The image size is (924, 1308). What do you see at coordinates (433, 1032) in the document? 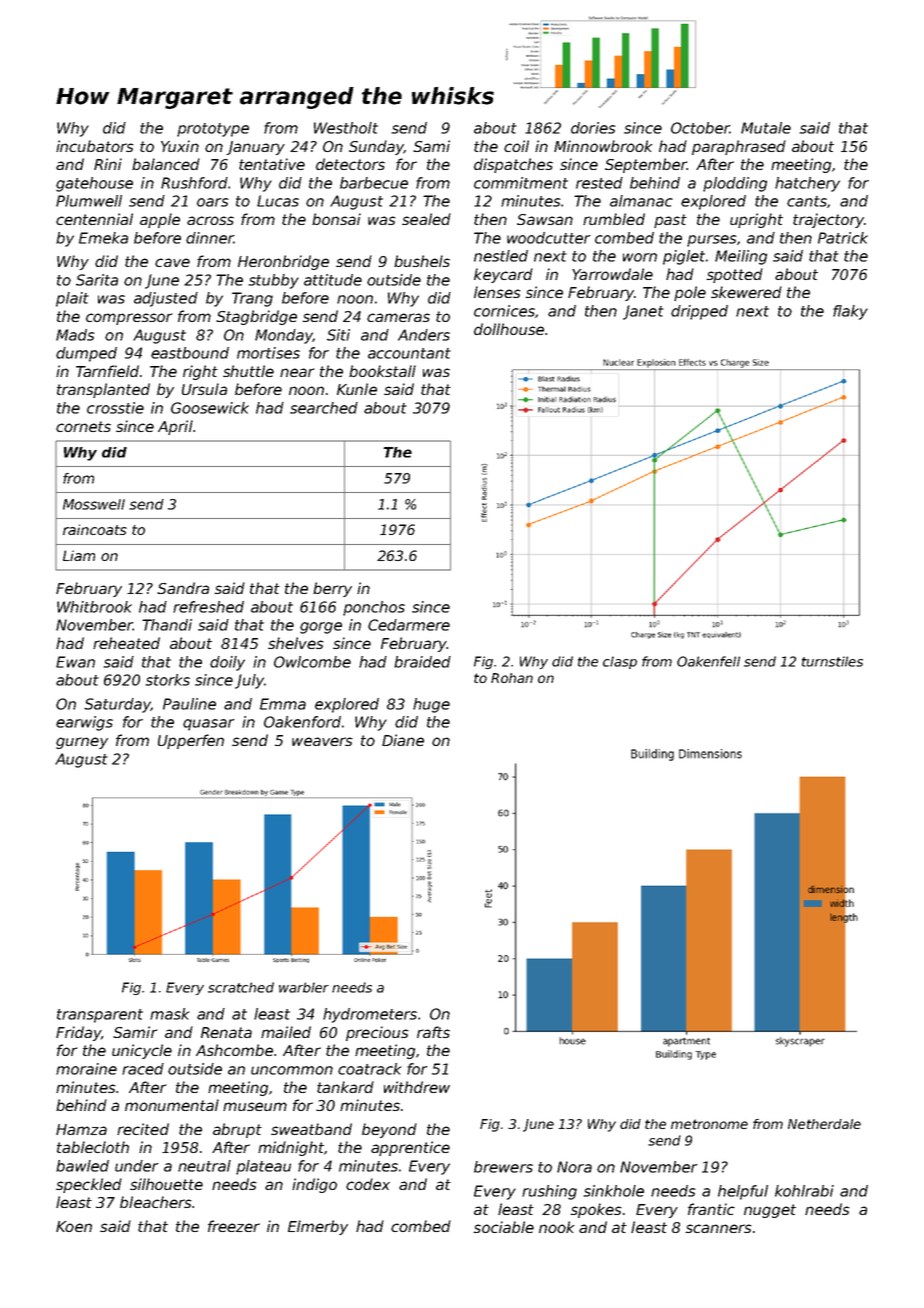
I see `rafts` at bounding box center [433, 1032].
